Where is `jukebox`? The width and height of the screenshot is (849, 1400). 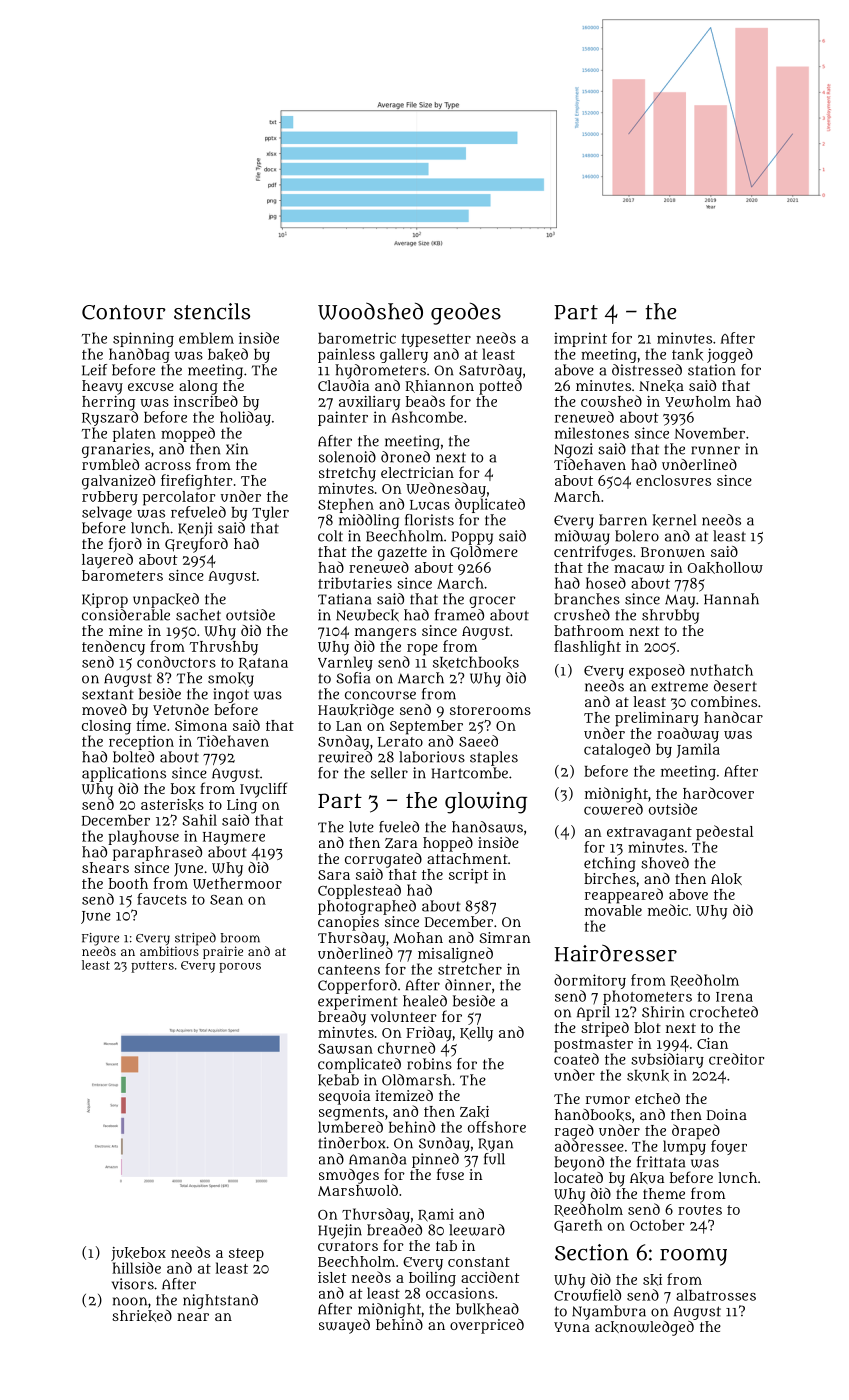
jukebox is located at coordinates (138, 1254).
